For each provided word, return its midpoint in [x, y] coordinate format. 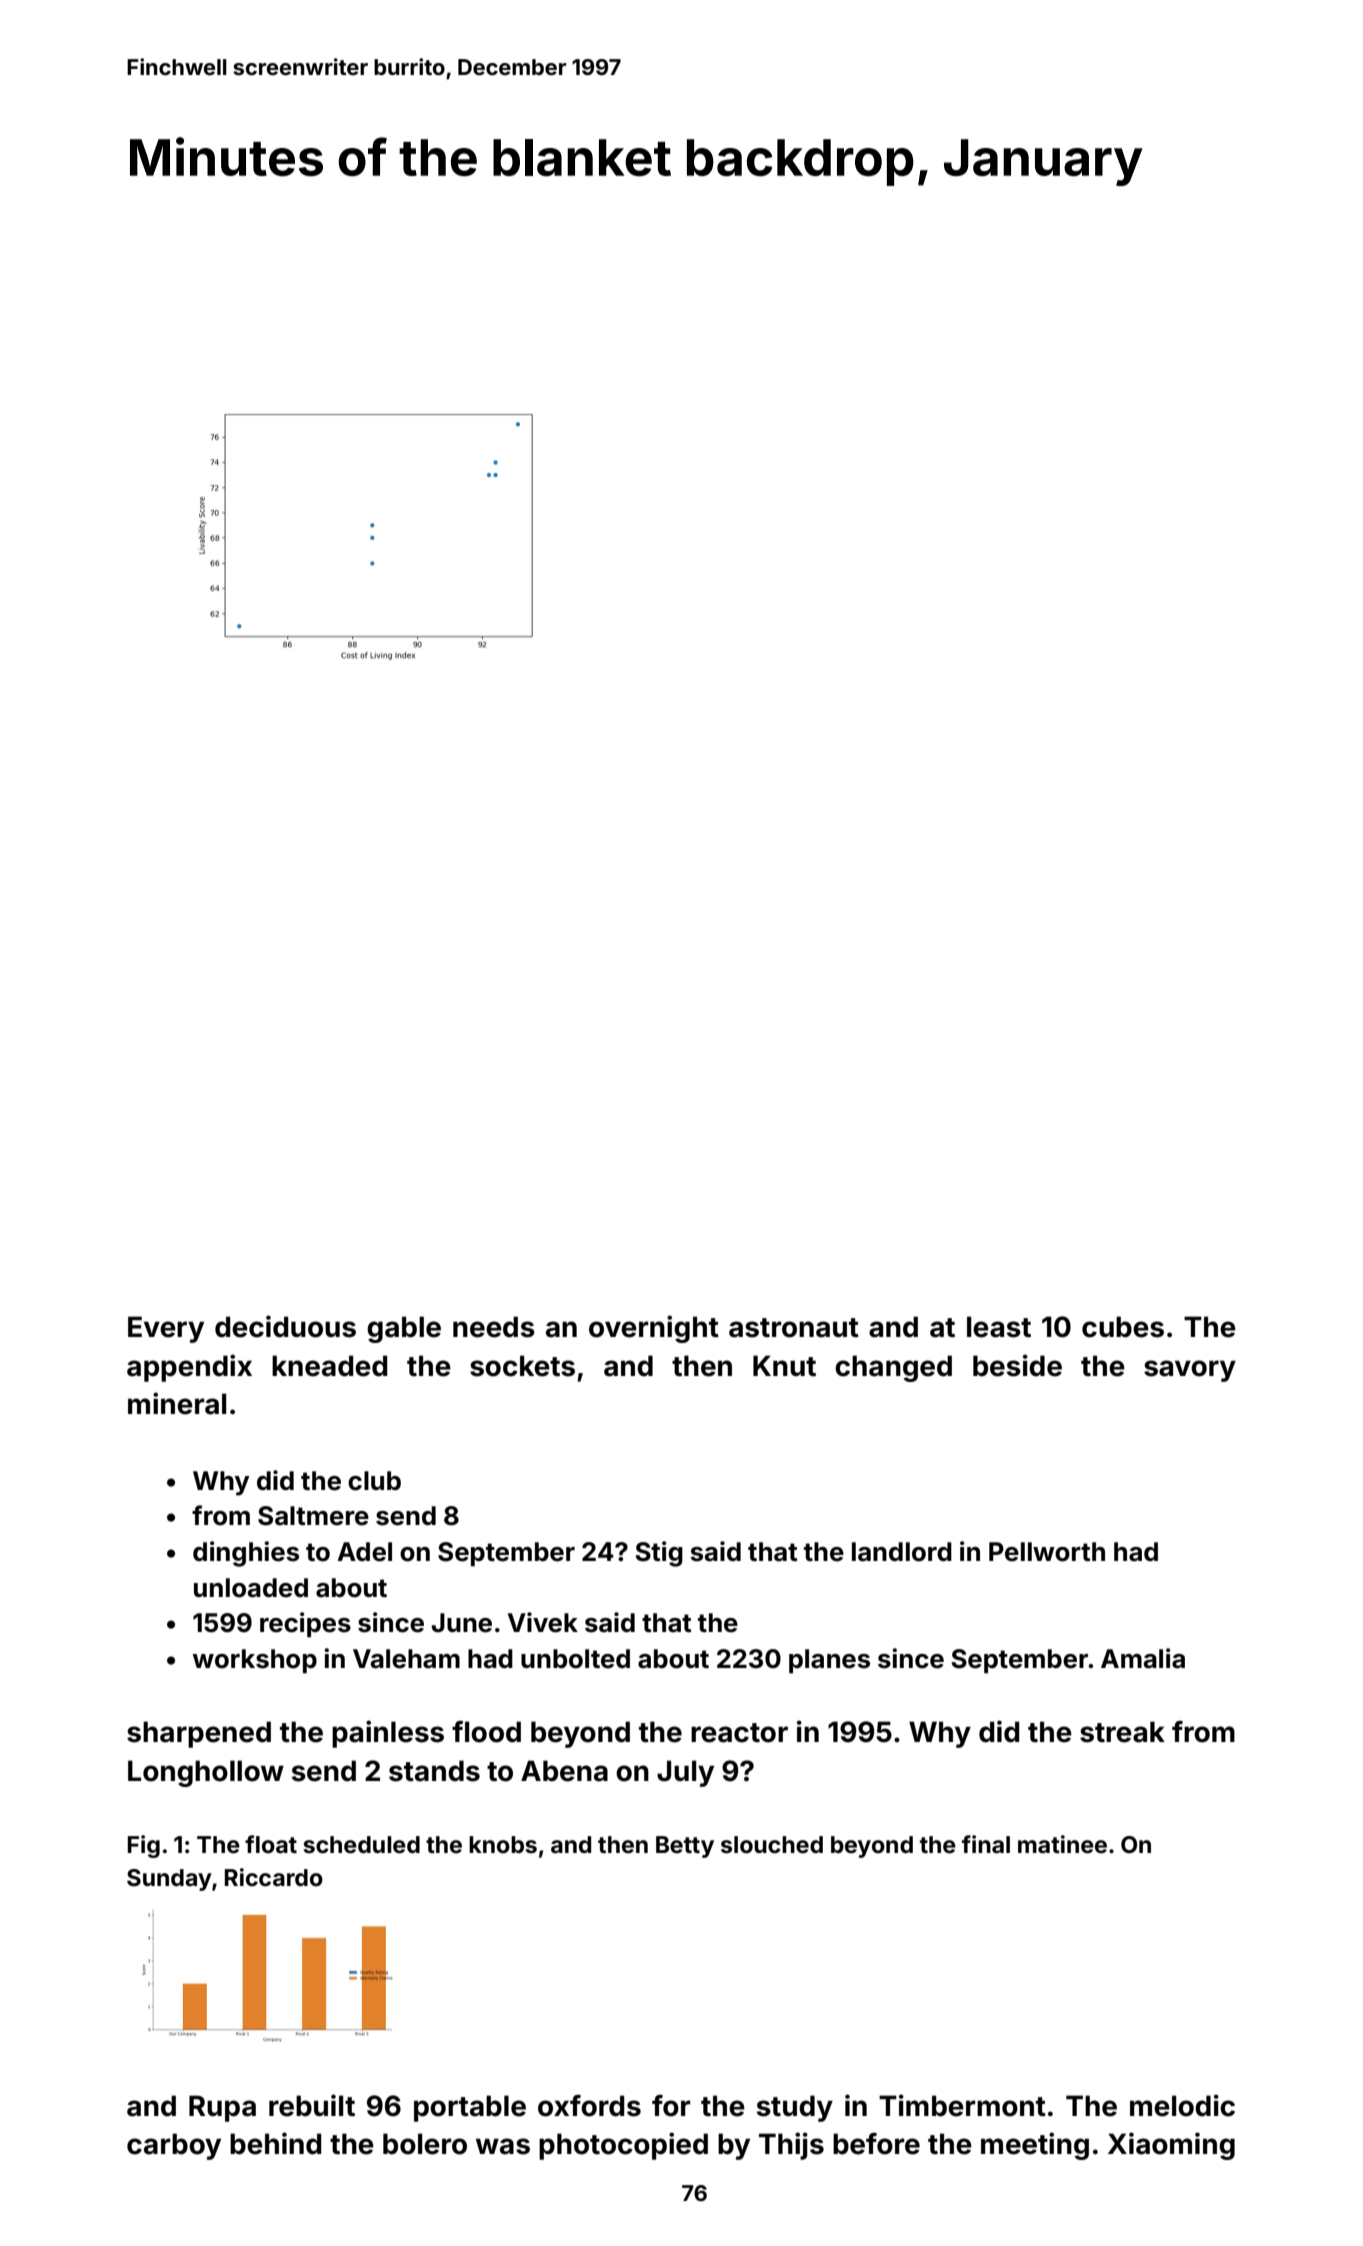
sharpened [199, 1734]
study [795, 2108]
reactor [739, 1733]
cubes [1123, 1327]
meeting [1035, 2146]
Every [166, 1329]
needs [494, 1327]
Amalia [1143, 1658]
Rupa [222, 2108]
